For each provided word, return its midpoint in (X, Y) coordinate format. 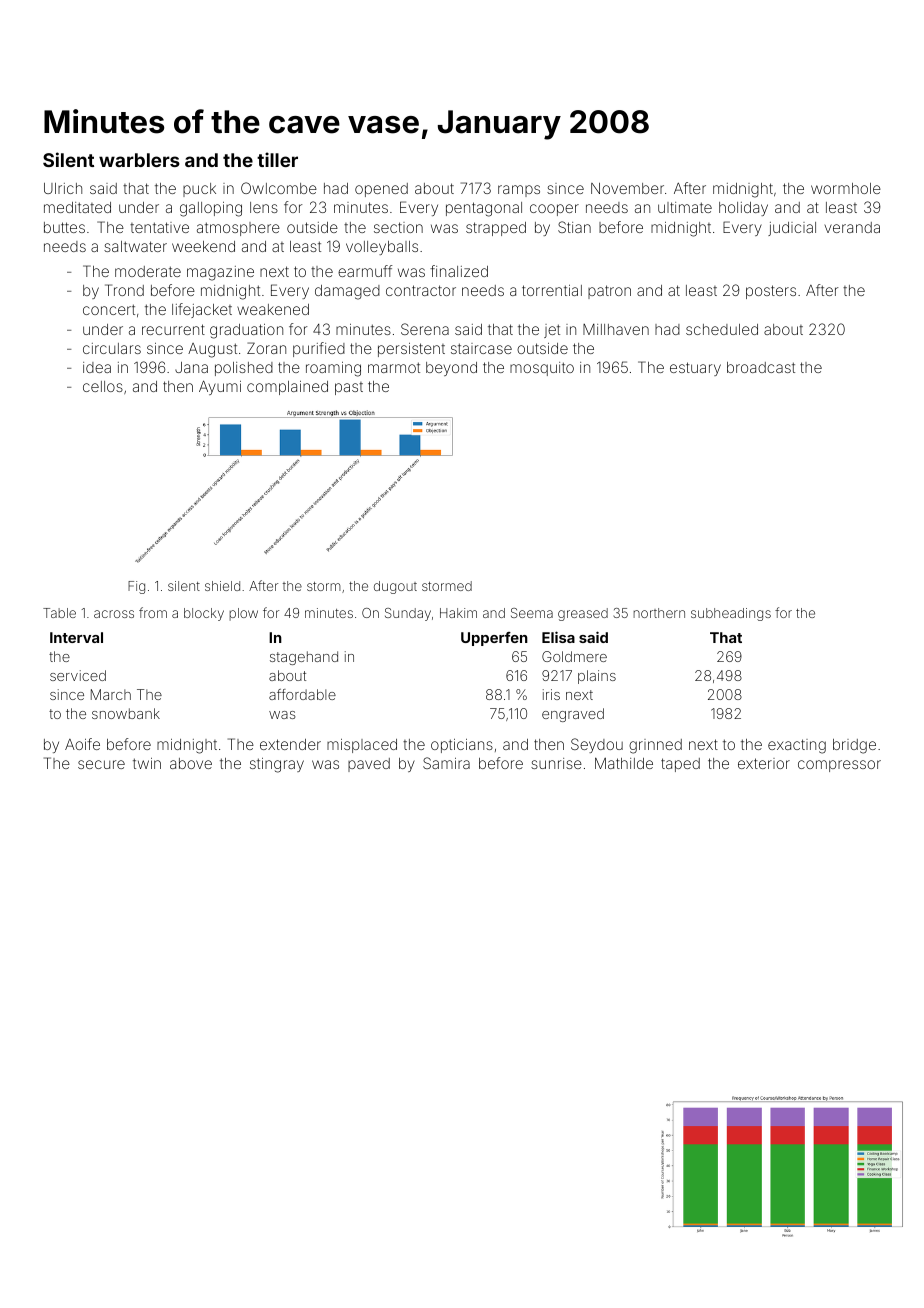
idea (97, 367)
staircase (481, 348)
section (398, 227)
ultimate (685, 207)
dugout (395, 587)
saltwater (135, 246)
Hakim (458, 613)
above (191, 763)
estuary (695, 369)
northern (659, 613)
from (153, 612)
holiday (743, 209)
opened (381, 190)
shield (222, 586)
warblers (139, 160)
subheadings (731, 614)
